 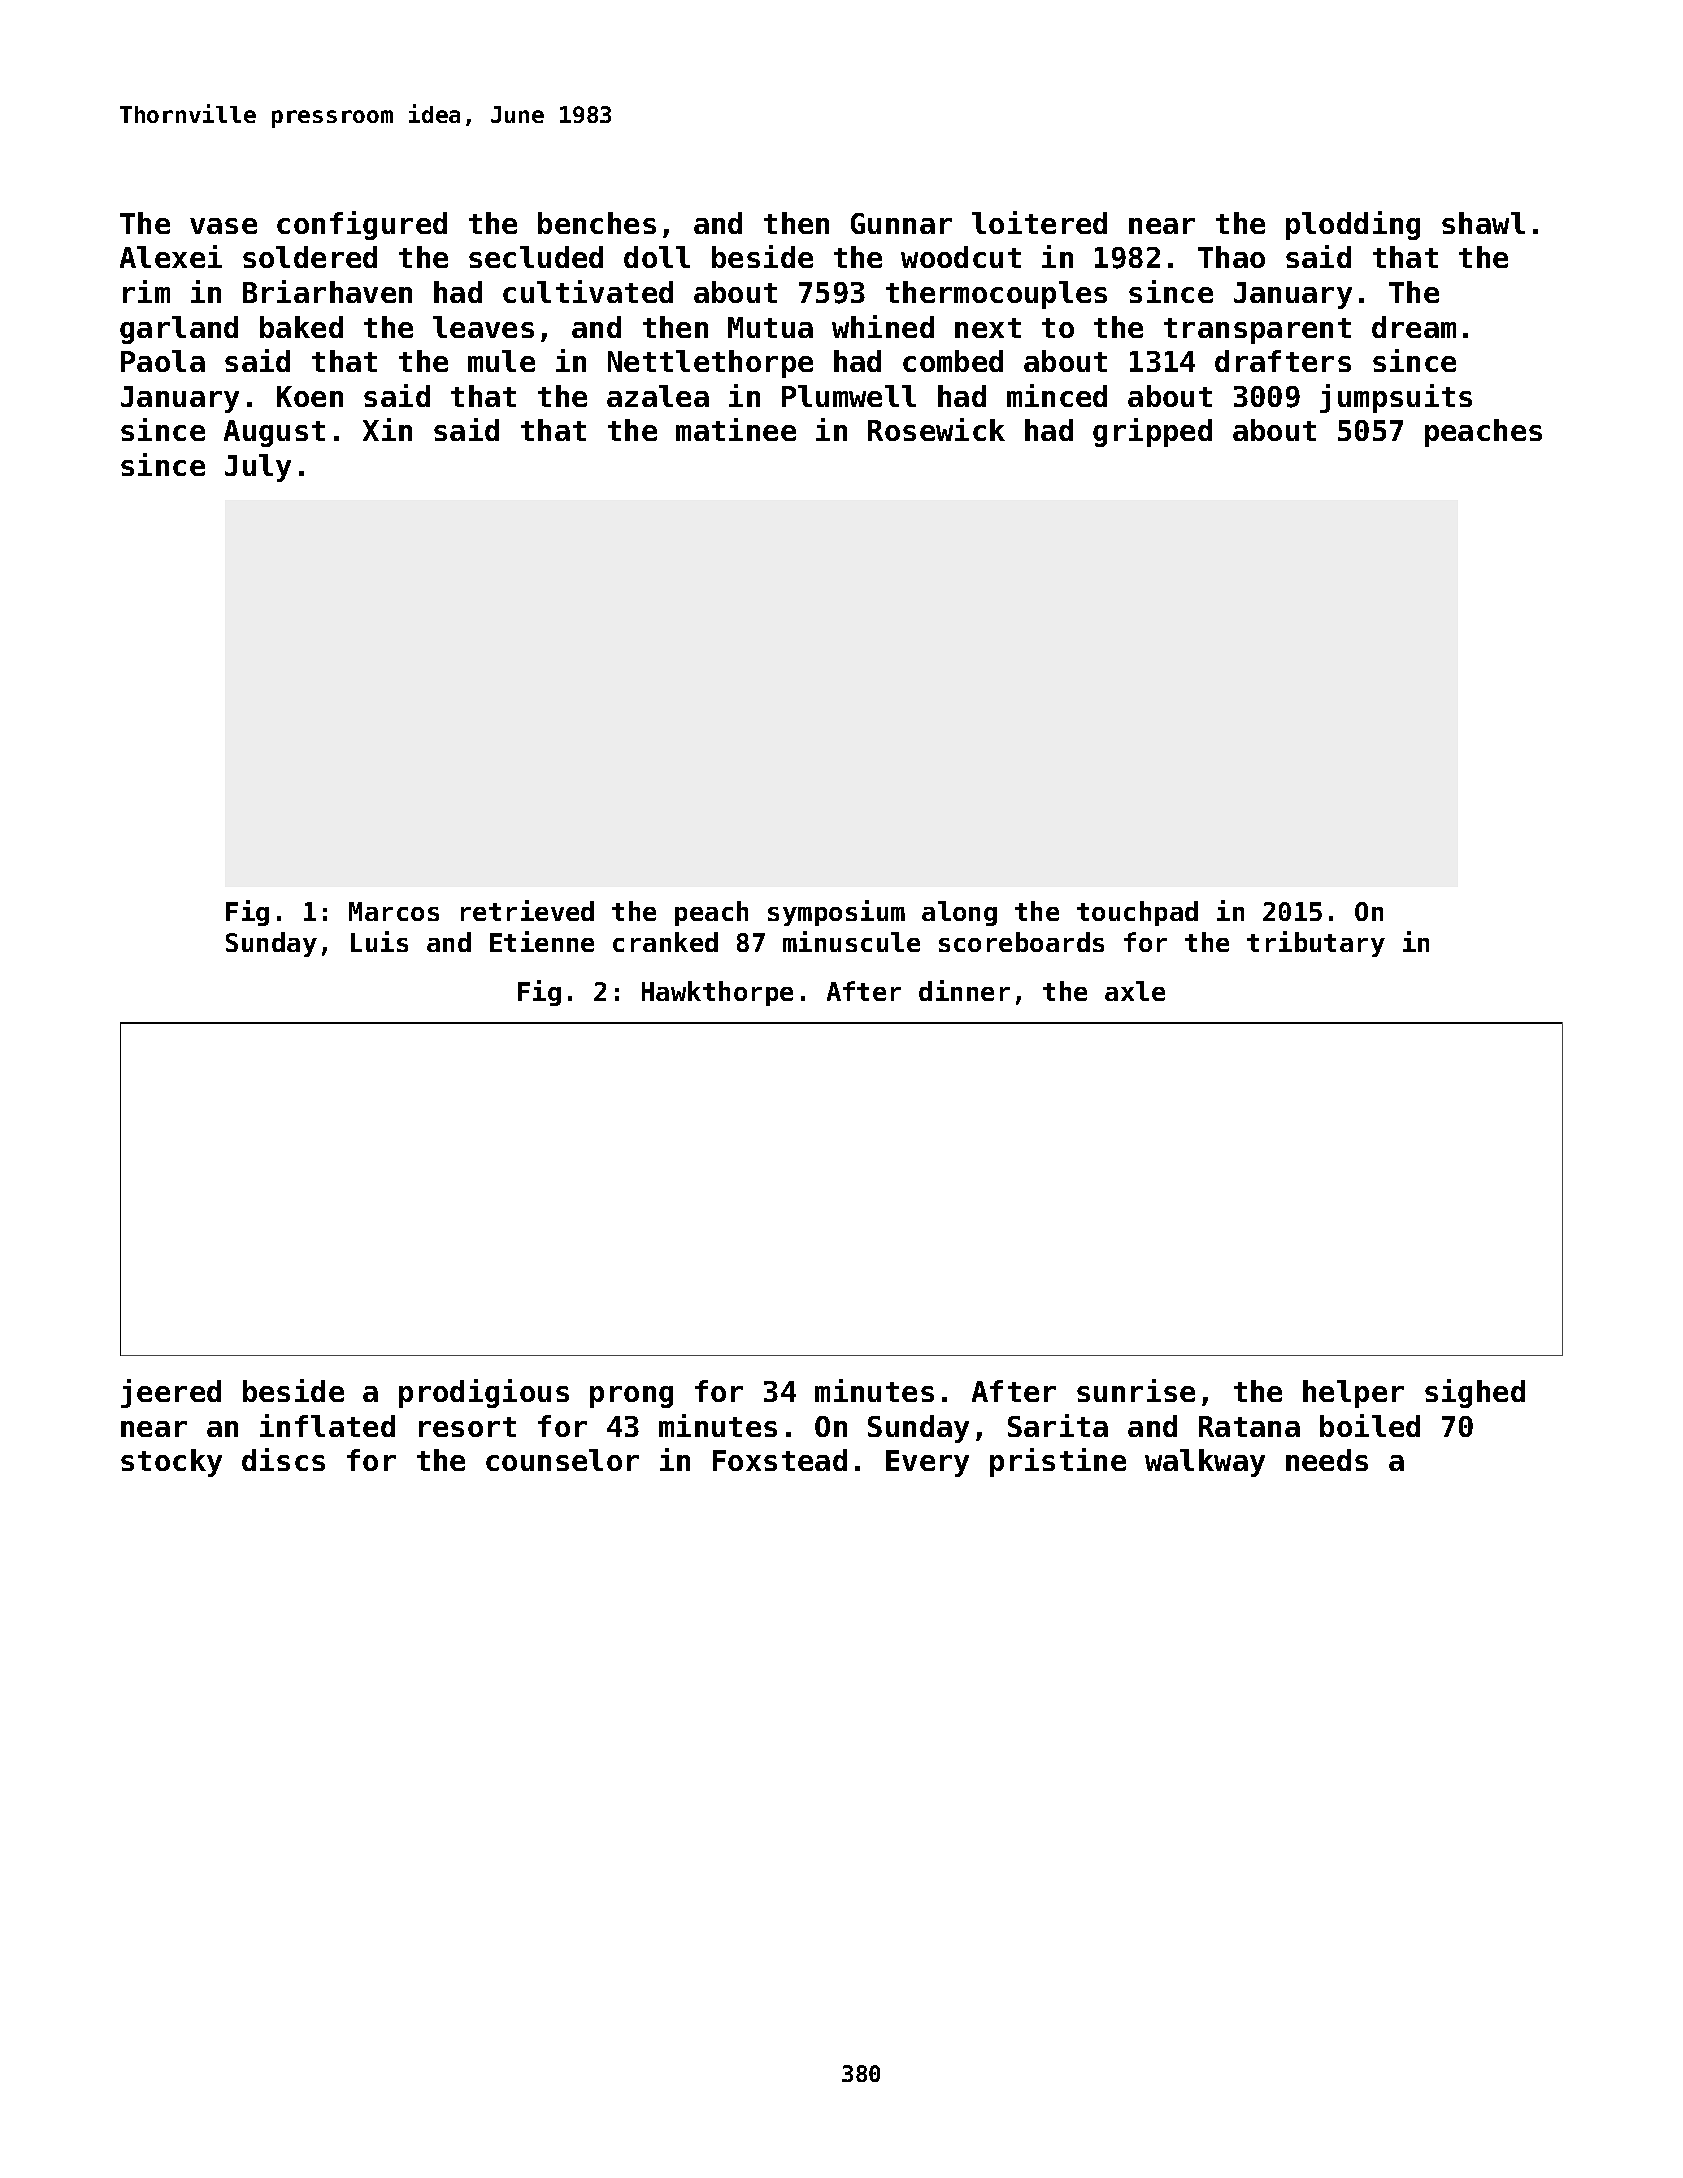 What do you see at coordinates (1316, 944) in the screenshot?
I see `tributary` at bounding box center [1316, 944].
